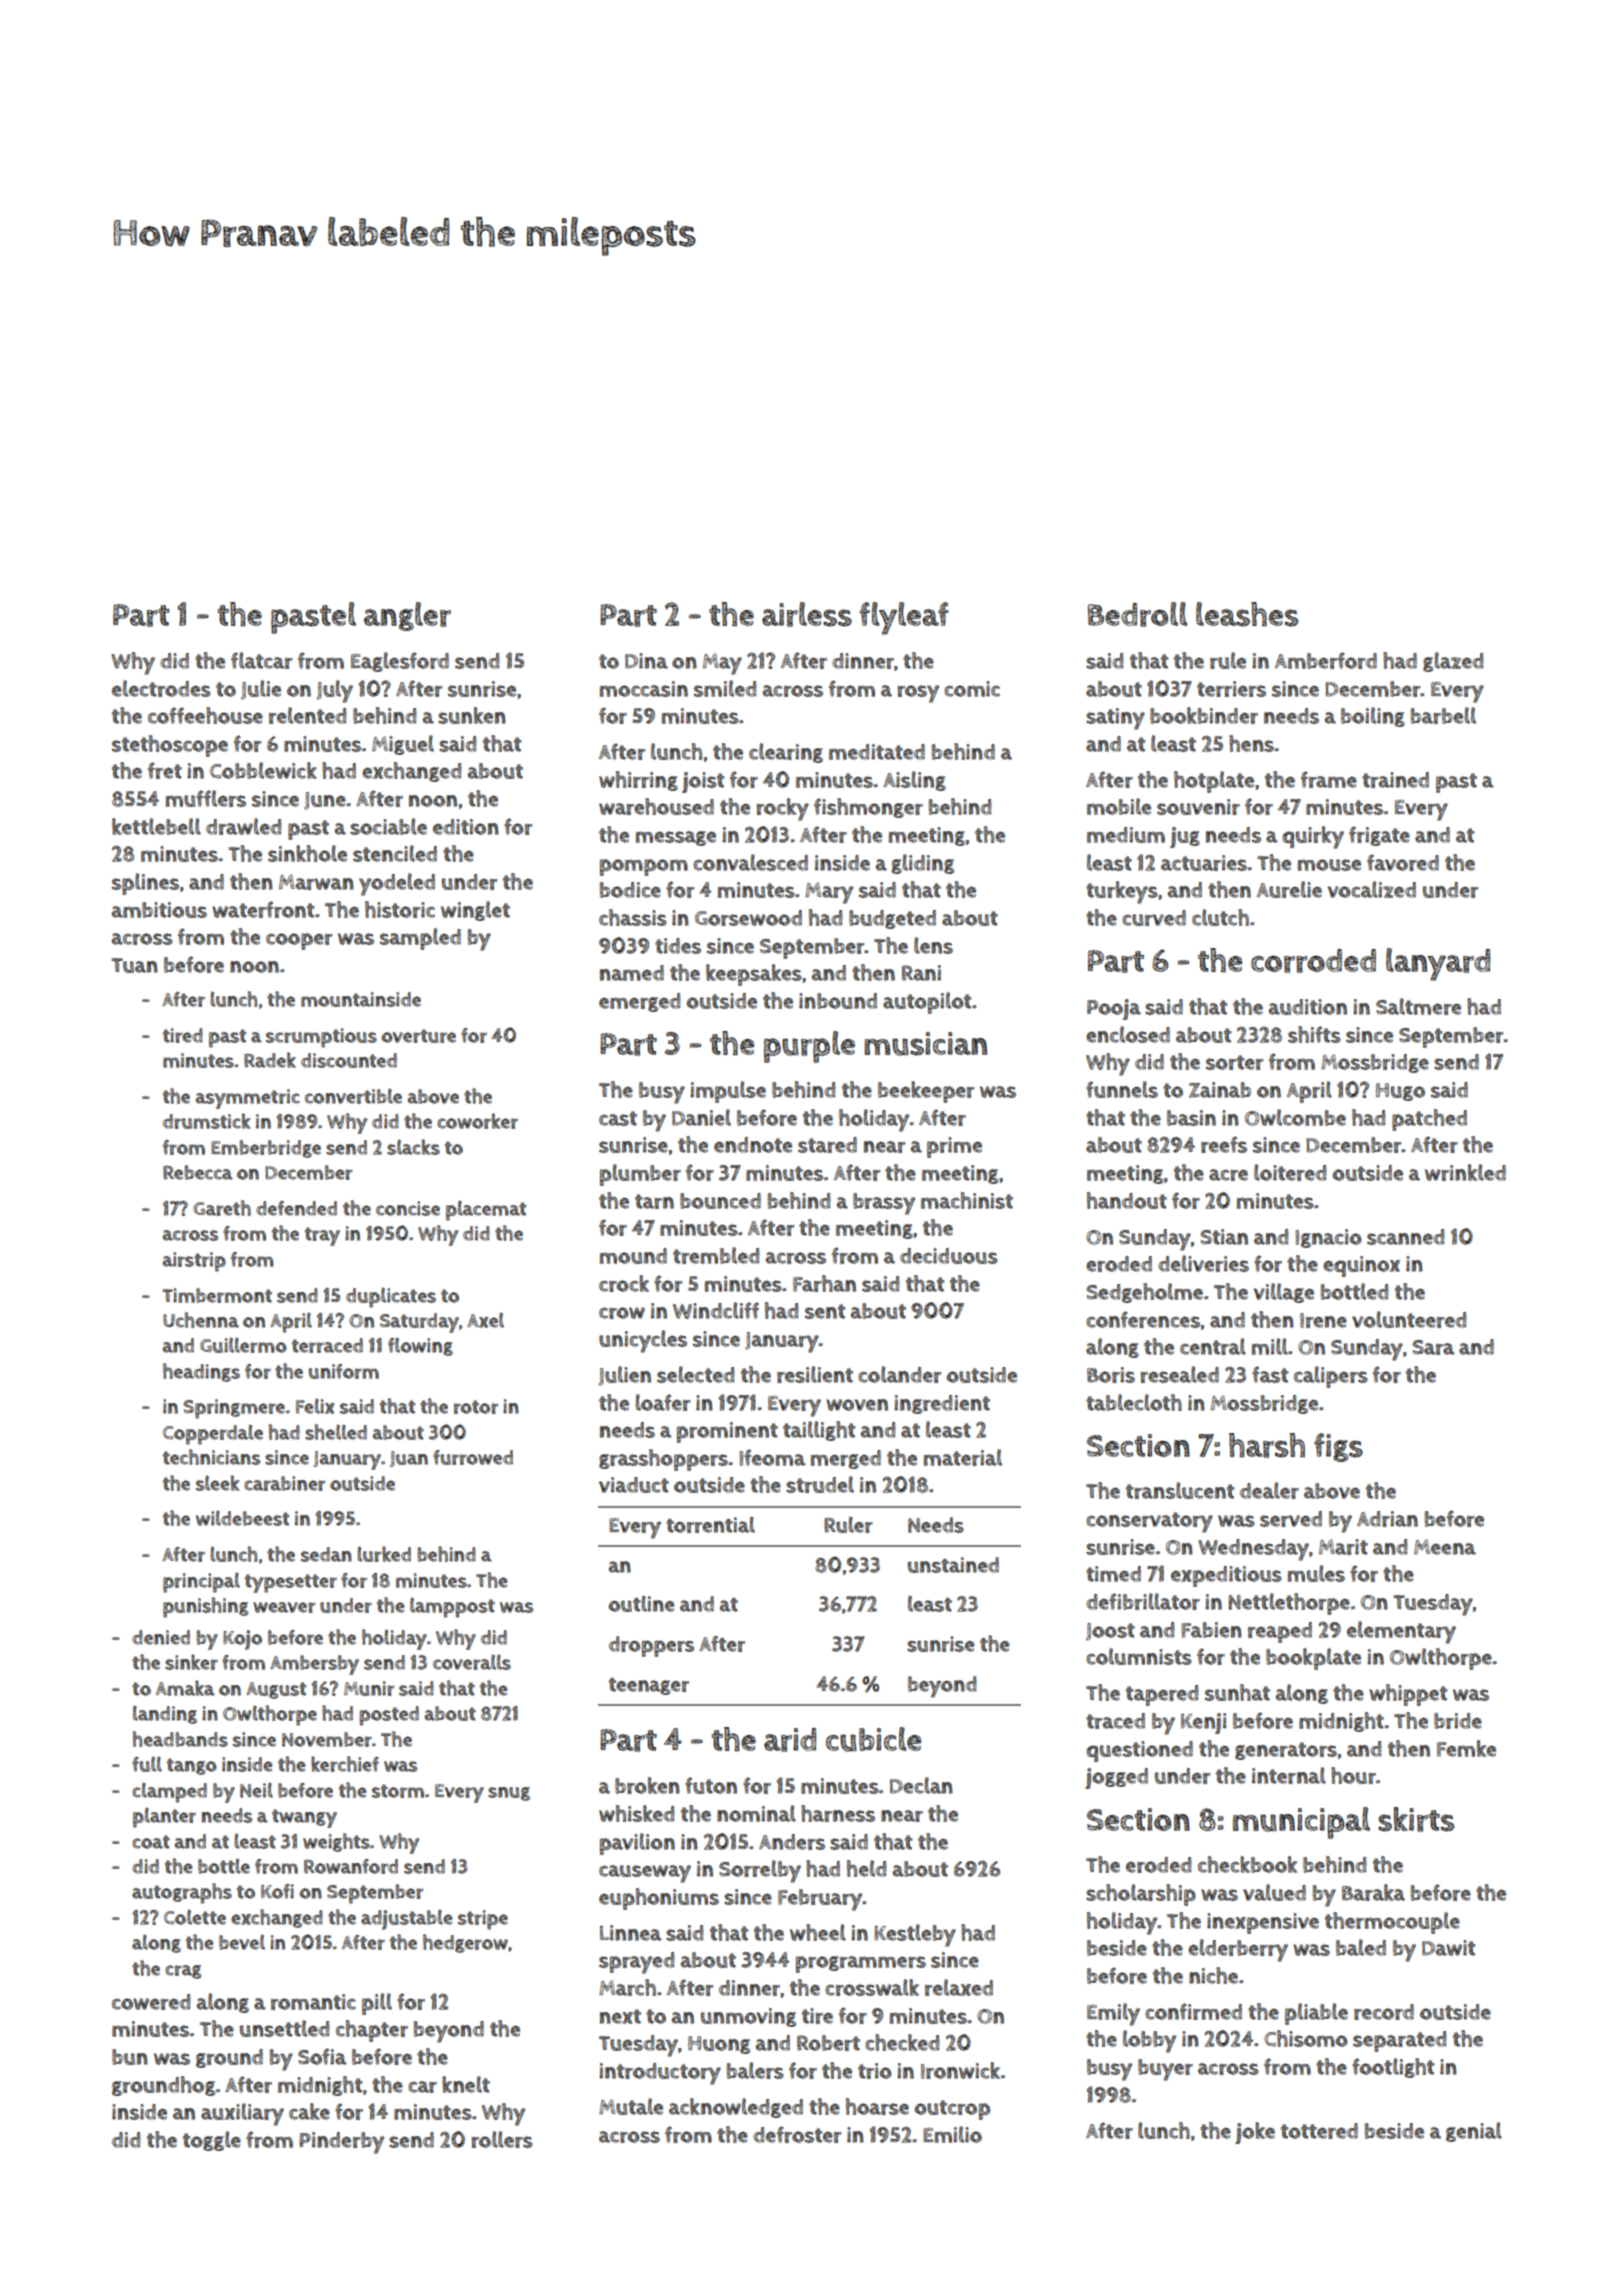 The height and width of the screenshot is (2292, 1620). What do you see at coordinates (1319, 2131) in the screenshot?
I see `tottered` at bounding box center [1319, 2131].
